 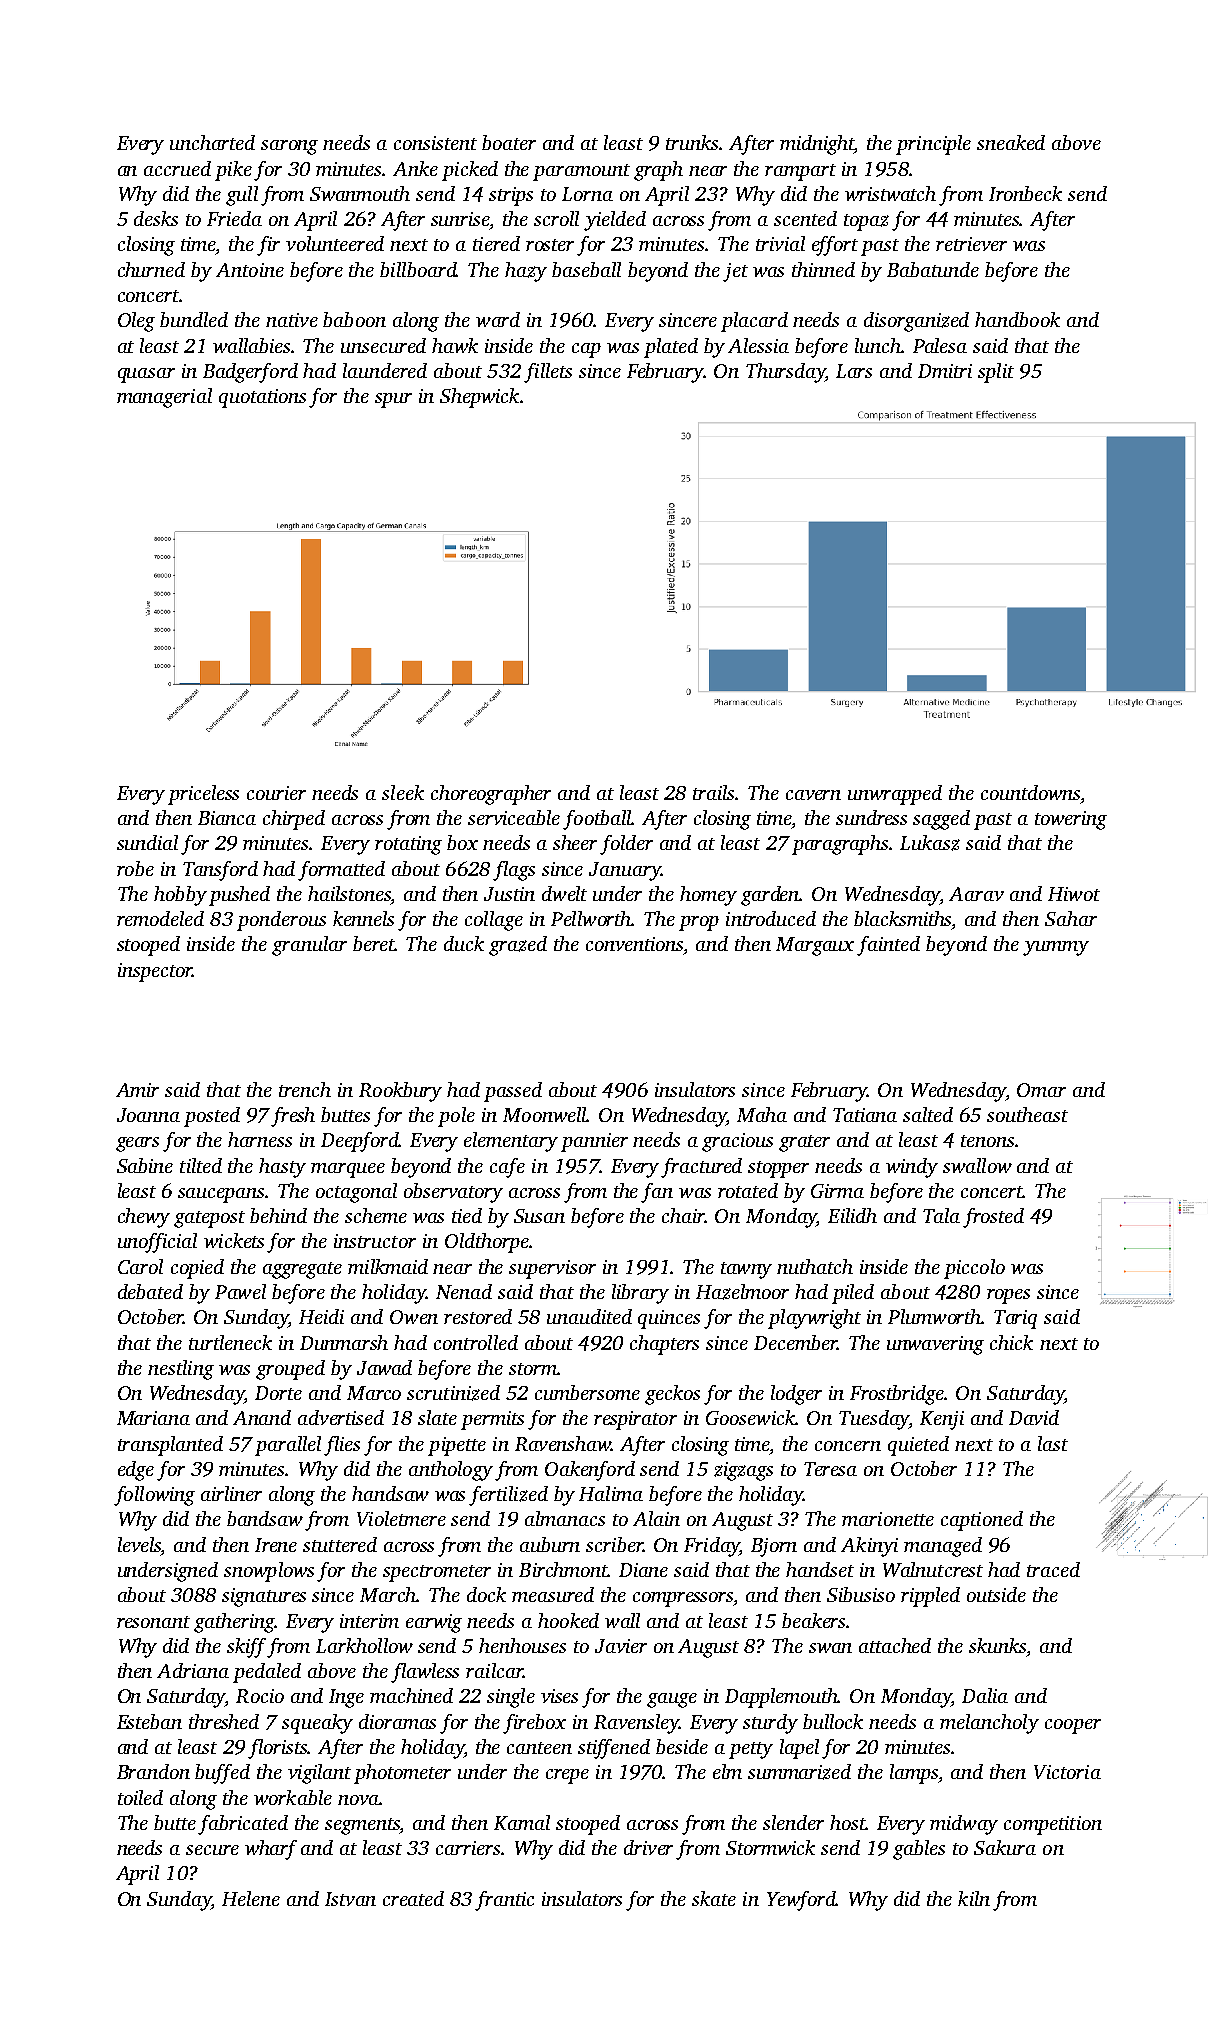 I want to click on trunks, so click(x=693, y=142).
